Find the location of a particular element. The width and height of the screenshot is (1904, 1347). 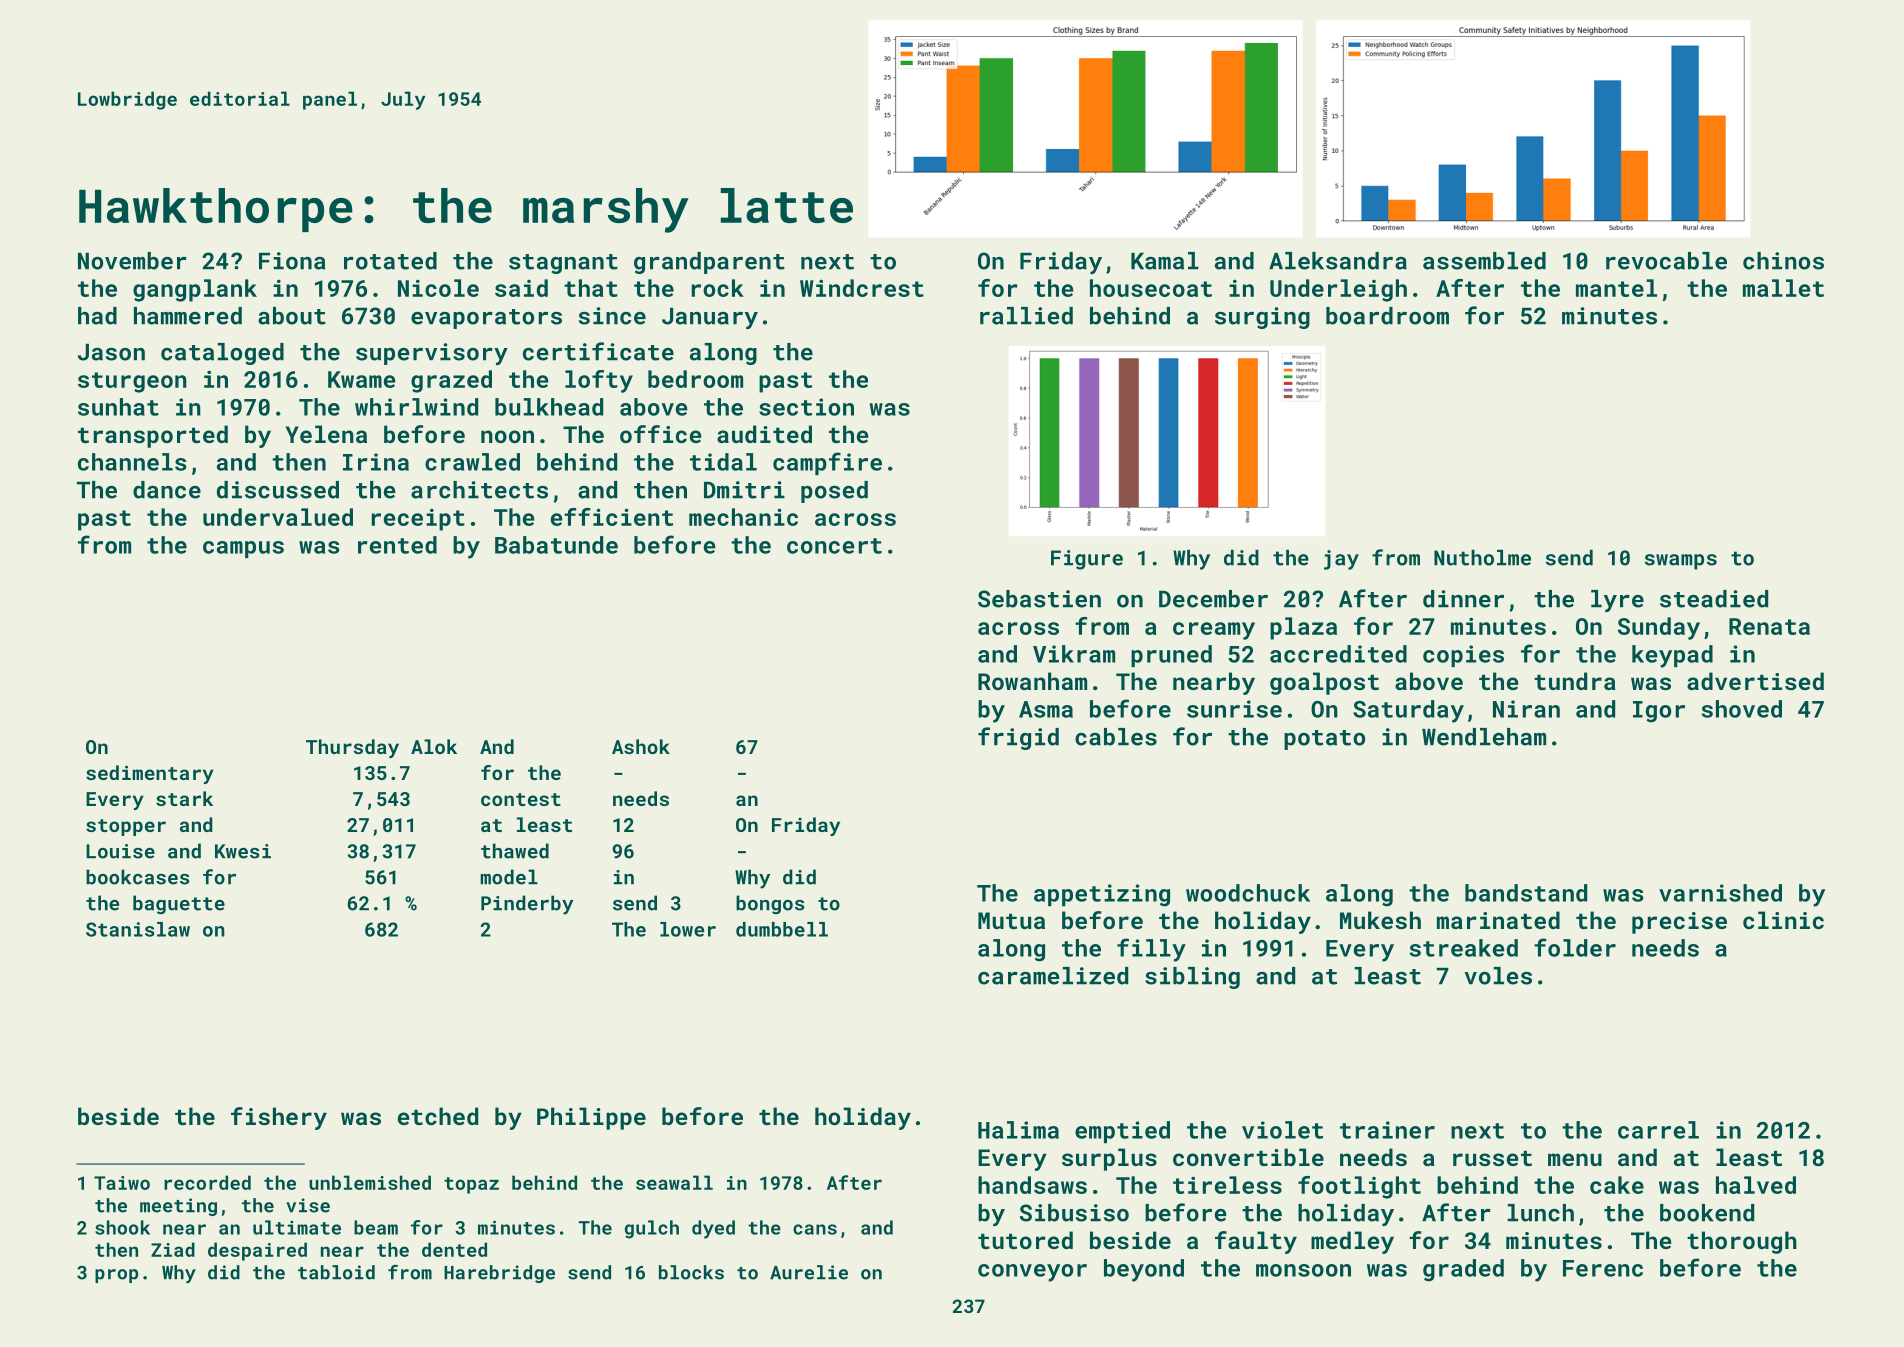

contest is located at coordinates (521, 799).
